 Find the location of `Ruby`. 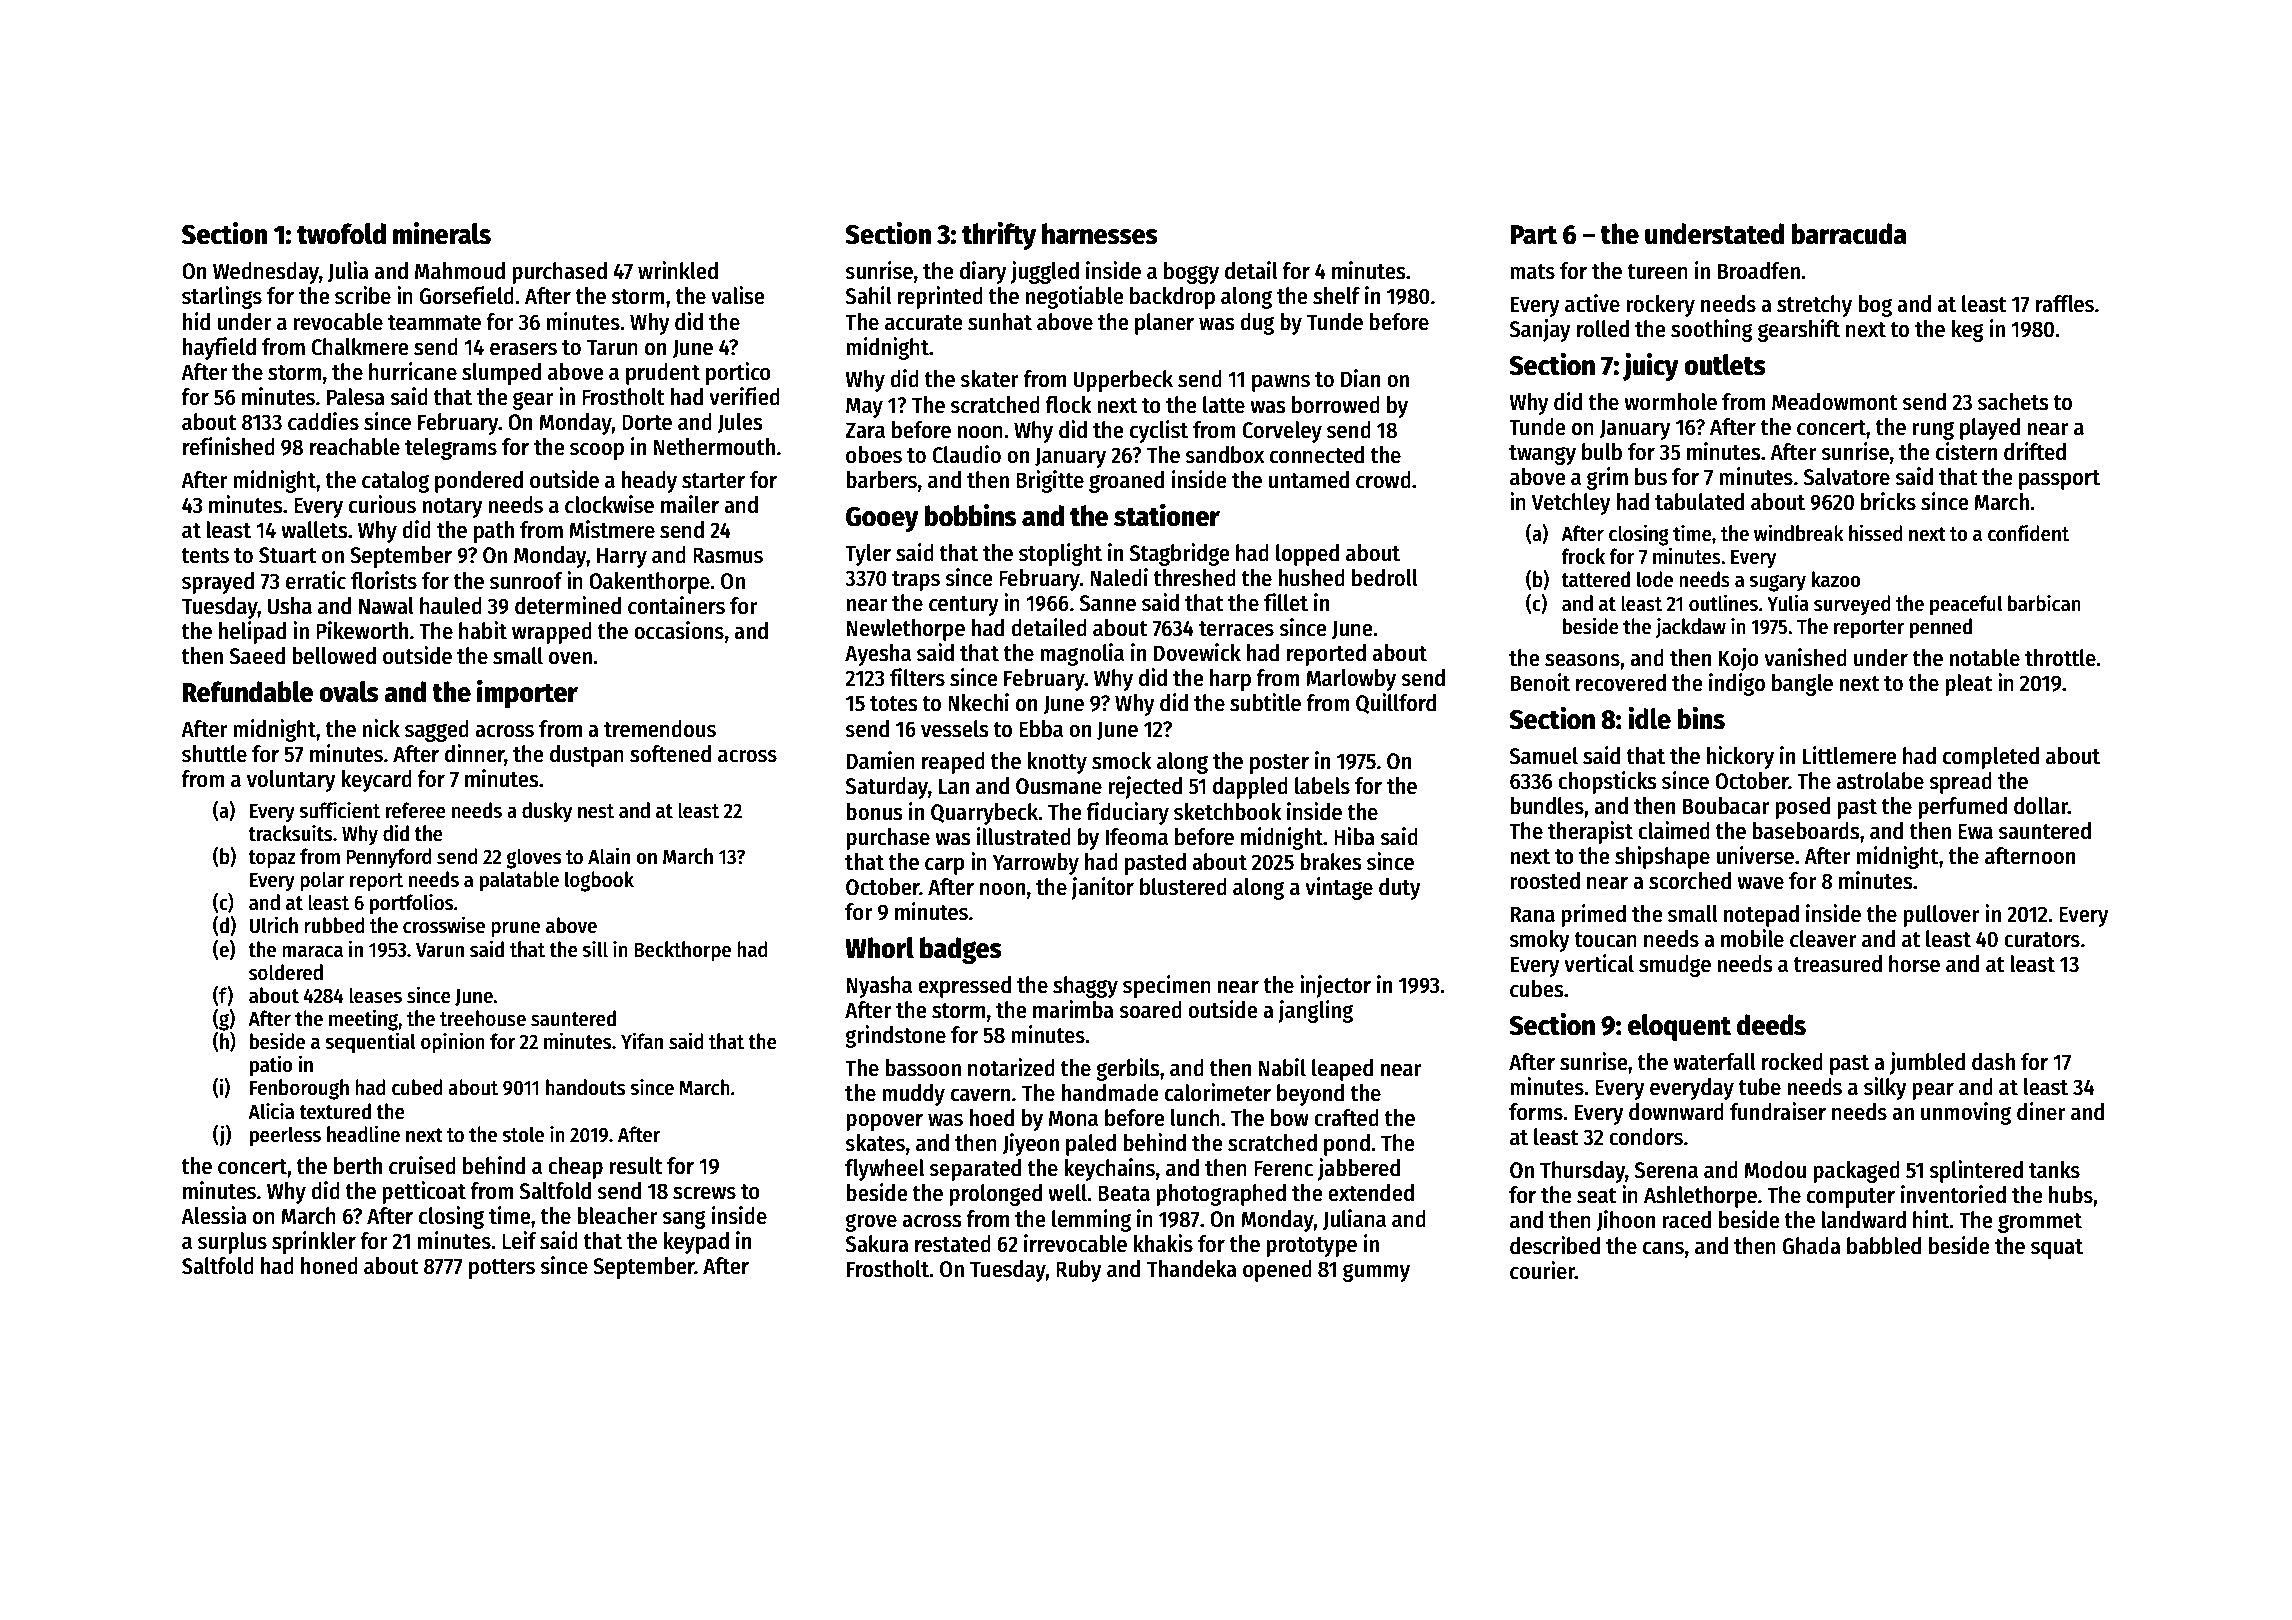

Ruby is located at coordinates (1079, 1271).
